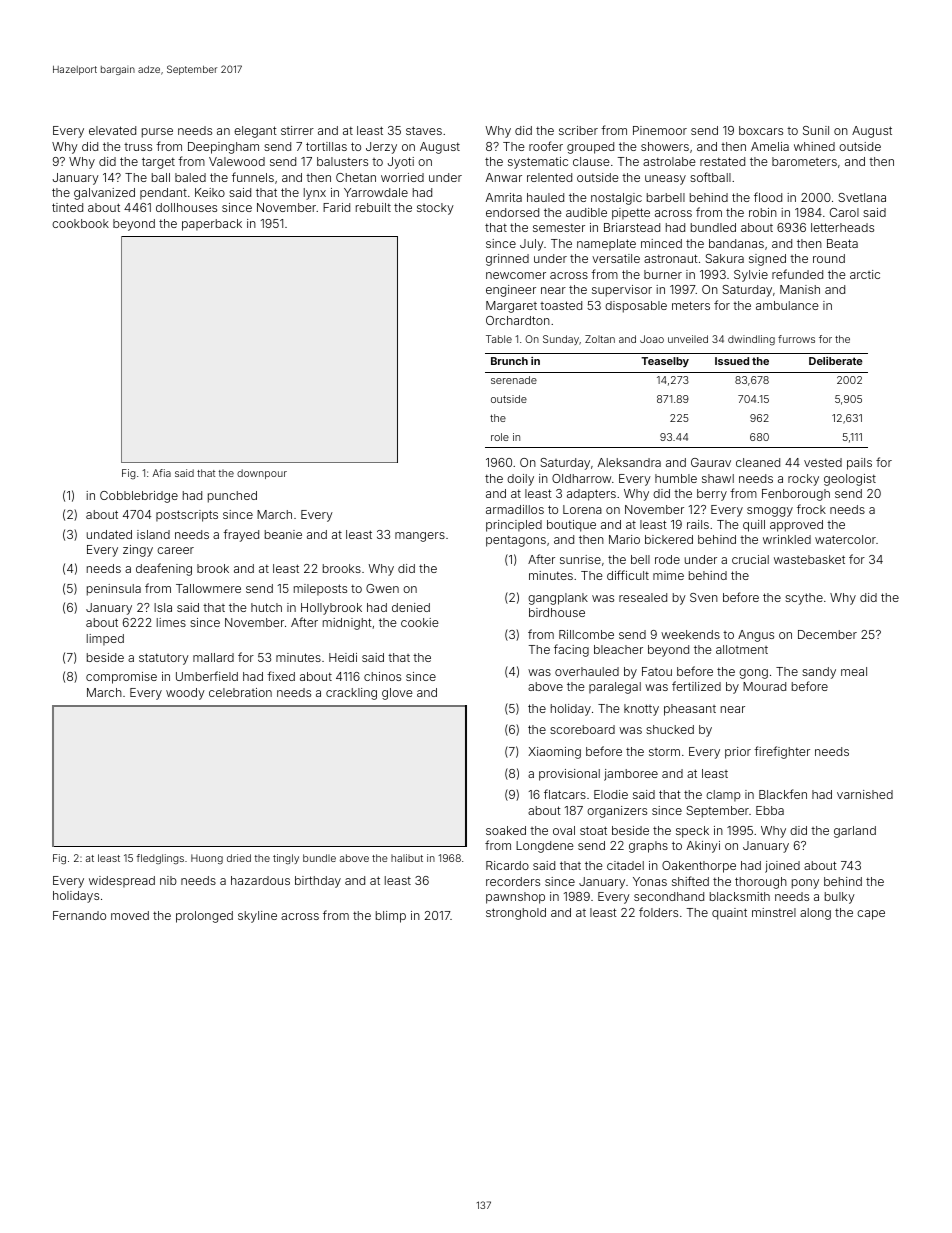  What do you see at coordinates (500, 437) in the document?
I see `role` at bounding box center [500, 437].
